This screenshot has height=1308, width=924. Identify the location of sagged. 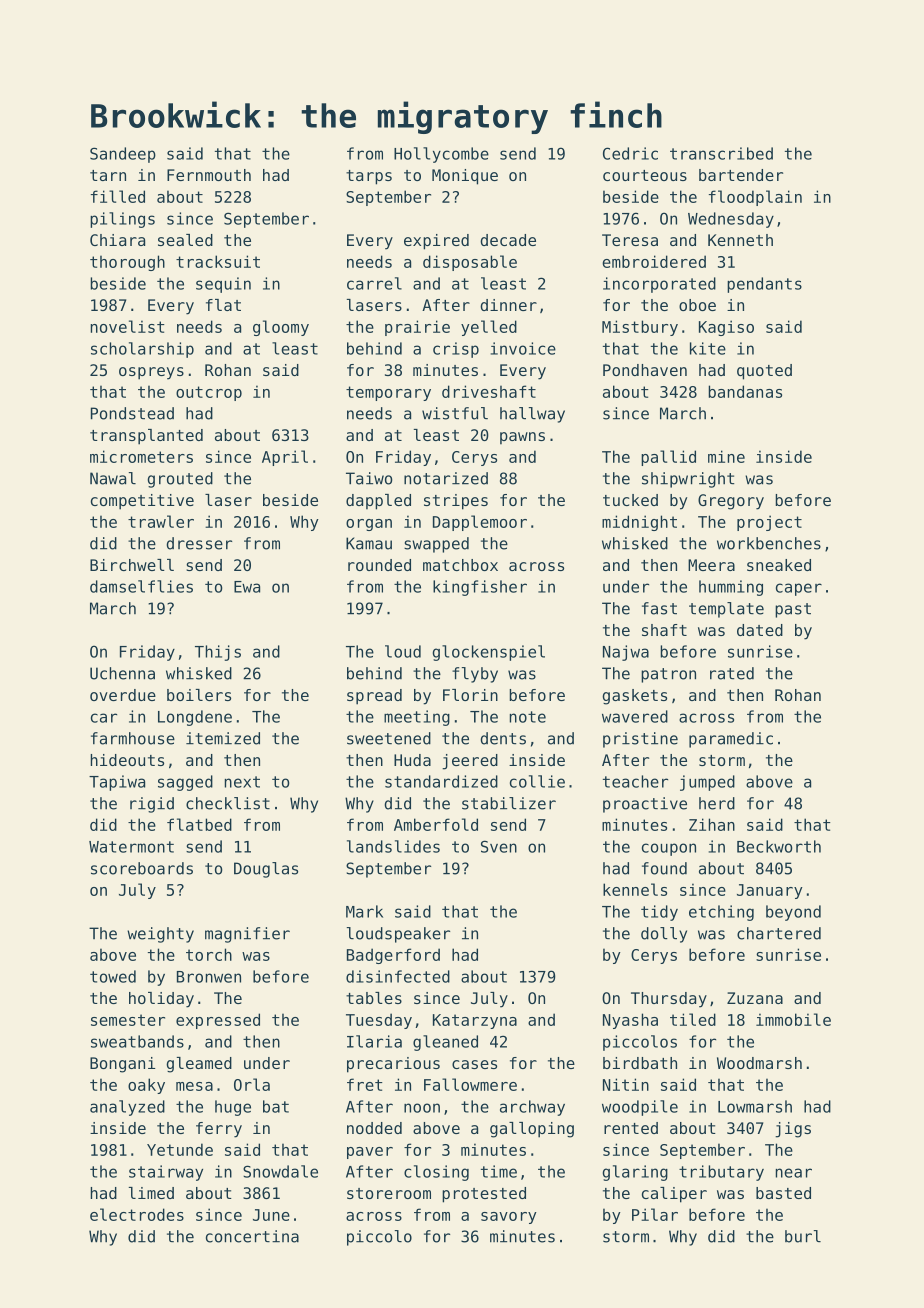
(185, 783).
